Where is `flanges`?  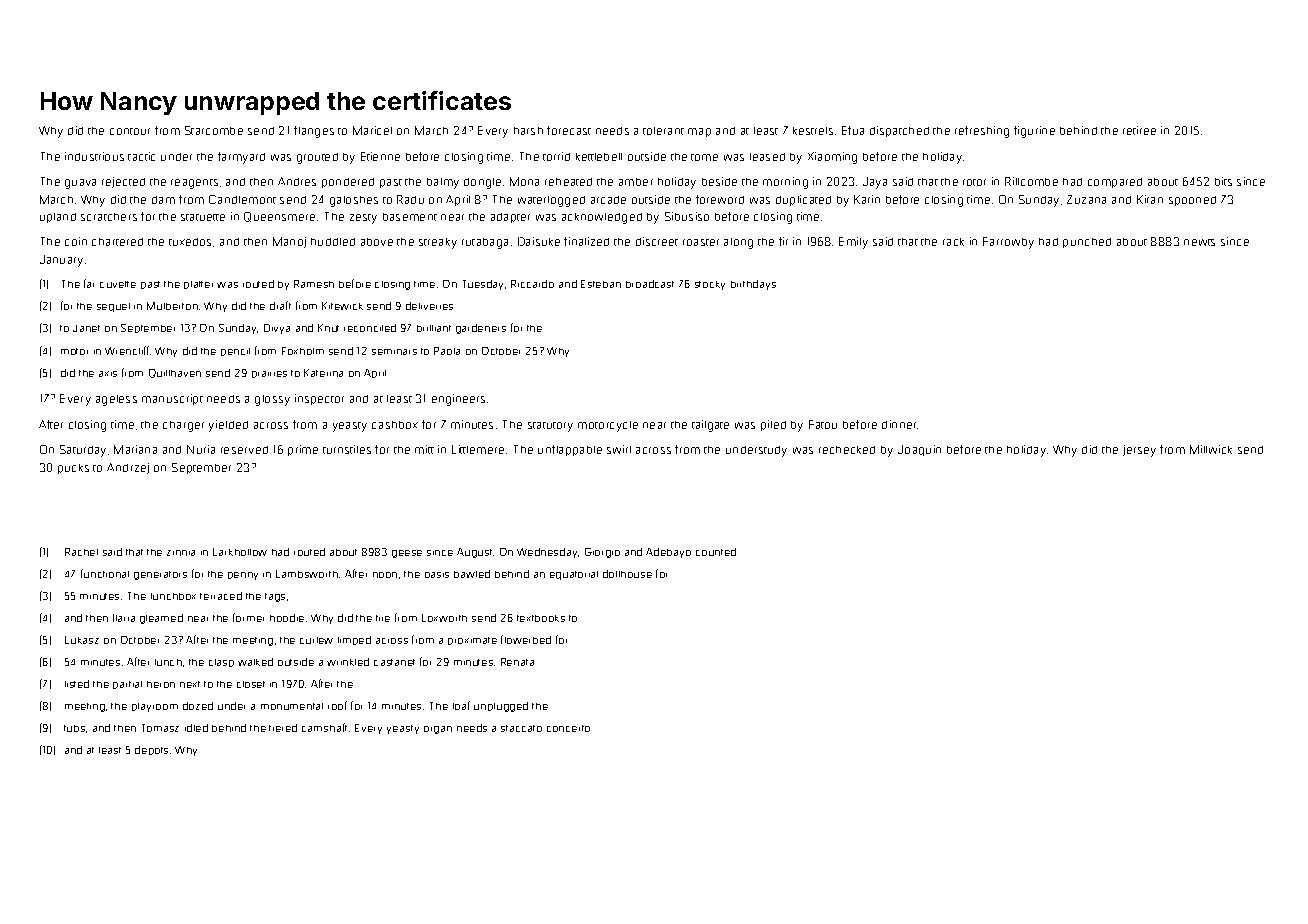
flanges is located at coordinates (314, 132).
